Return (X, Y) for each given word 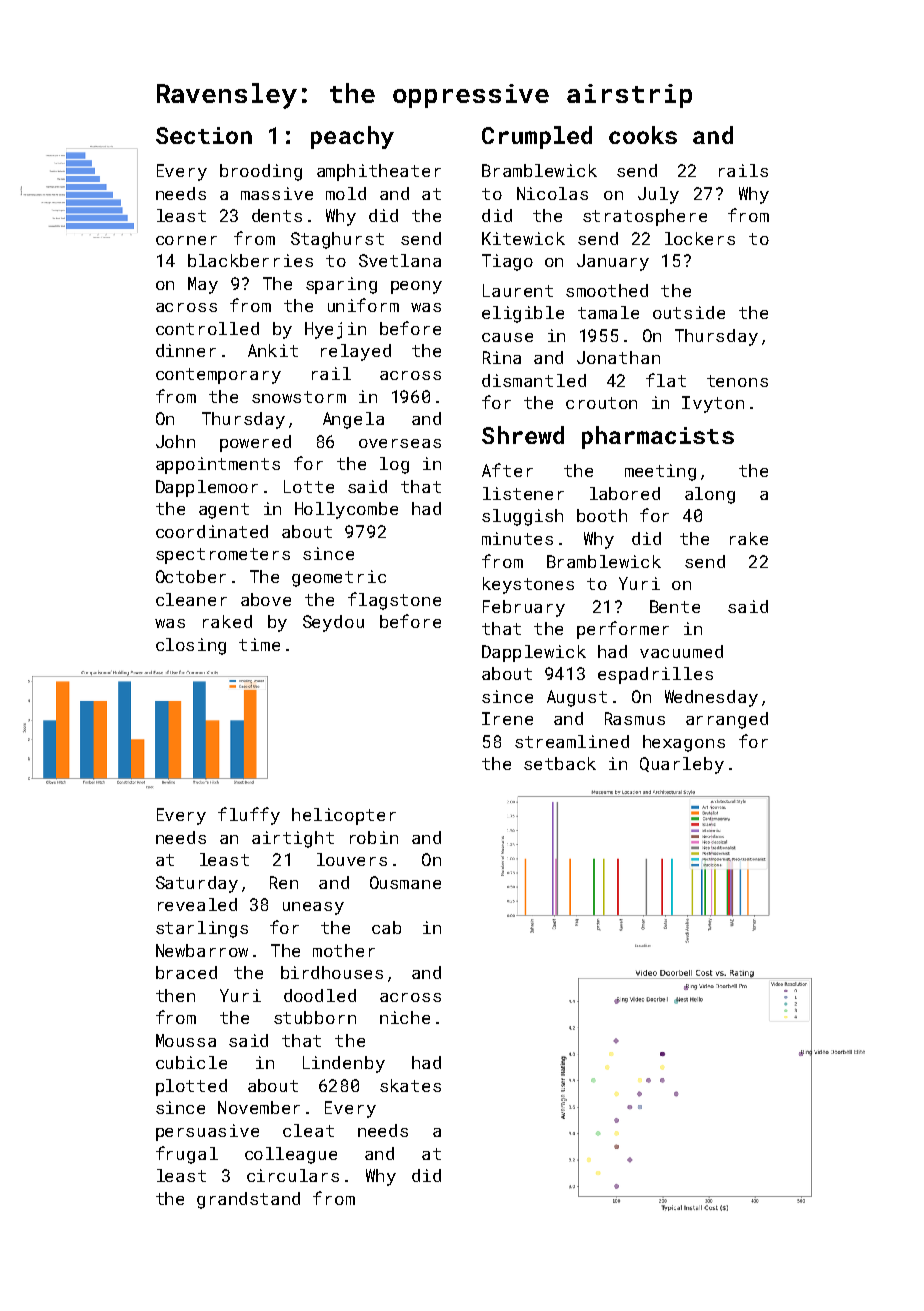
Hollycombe (346, 510)
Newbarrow (202, 950)
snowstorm (299, 397)
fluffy (249, 816)
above (266, 599)
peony (416, 287)
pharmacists (658, 437)
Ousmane (405, 882)
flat (666, 380)
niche (405, 1017)
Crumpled (537, 137)
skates (410, 1085)
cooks (643, 135)
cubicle (191, 1062)
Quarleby (682, 765)
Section (204, 135)
